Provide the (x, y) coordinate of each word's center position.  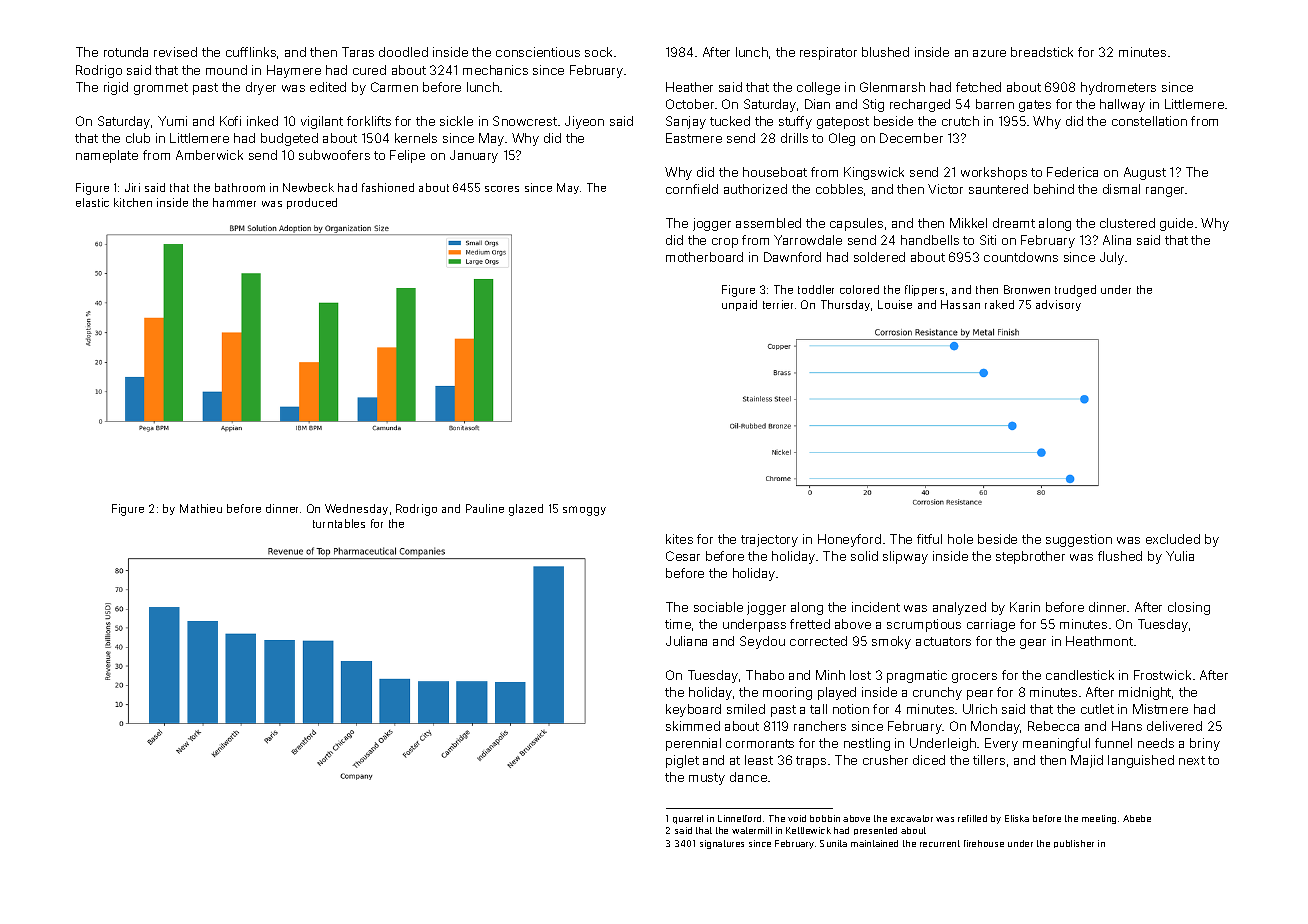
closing (1189, 608)
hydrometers (1118, 88)
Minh (830, 675)
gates (1035, 106)
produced (312, 203)
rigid (116, 88)
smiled (746, 709)
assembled (768, 223)
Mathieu (201, 508)
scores (502, 189)
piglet (682, 761)
